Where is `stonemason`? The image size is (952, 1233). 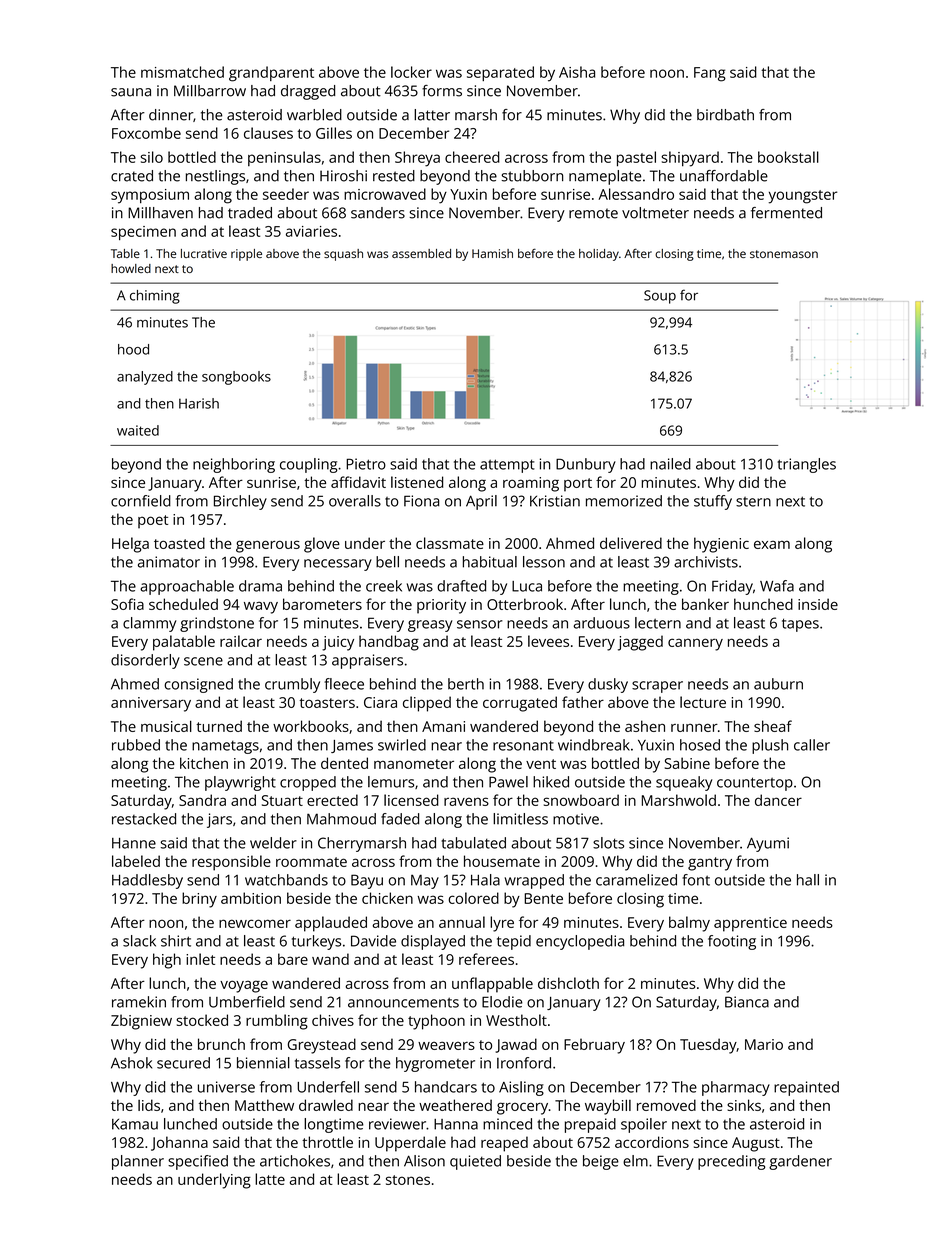 stonemason is located at coordinates (784, 254).
